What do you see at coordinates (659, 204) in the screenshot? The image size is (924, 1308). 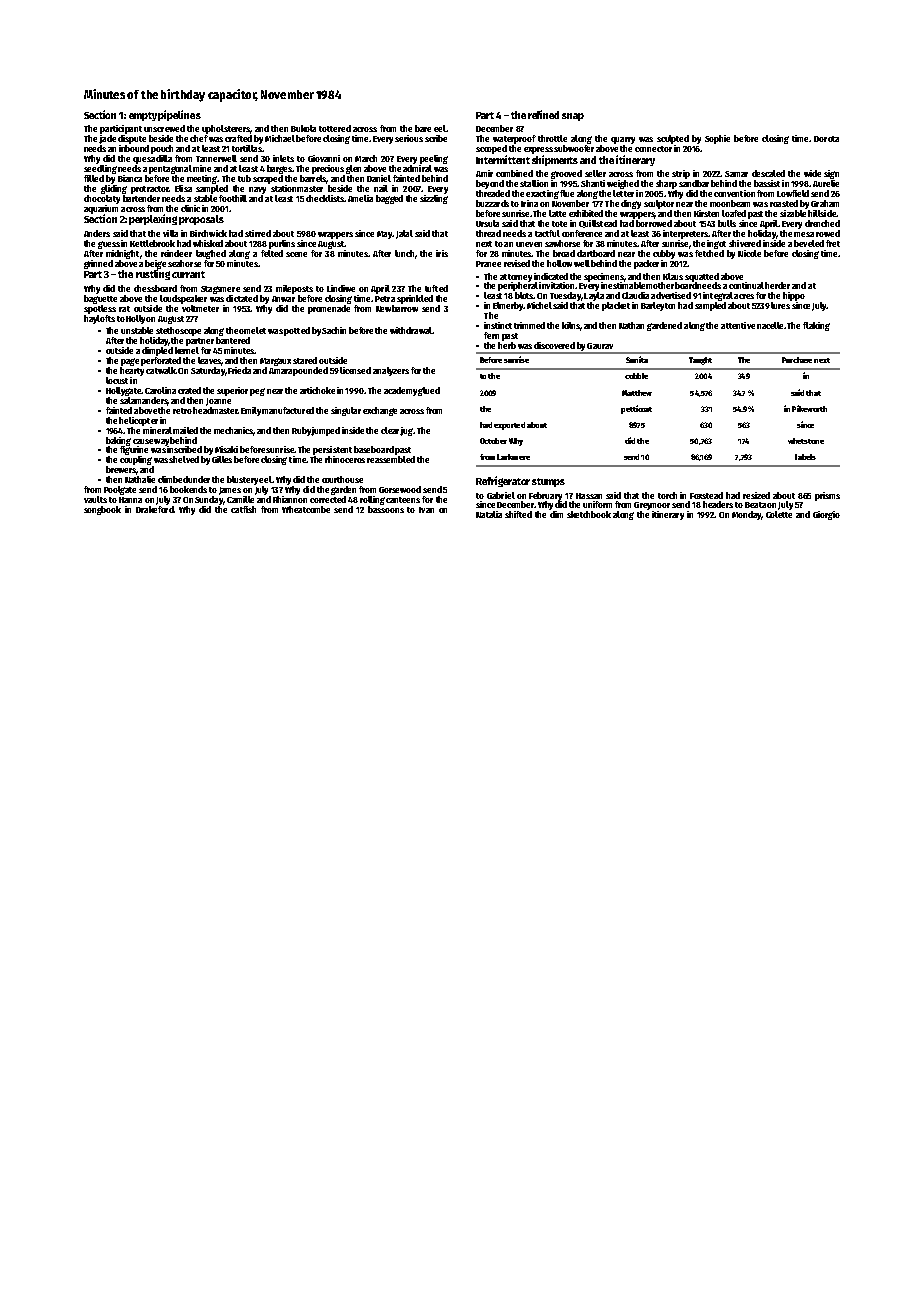 I see `sculptor` at bounding box center [659, 204].
